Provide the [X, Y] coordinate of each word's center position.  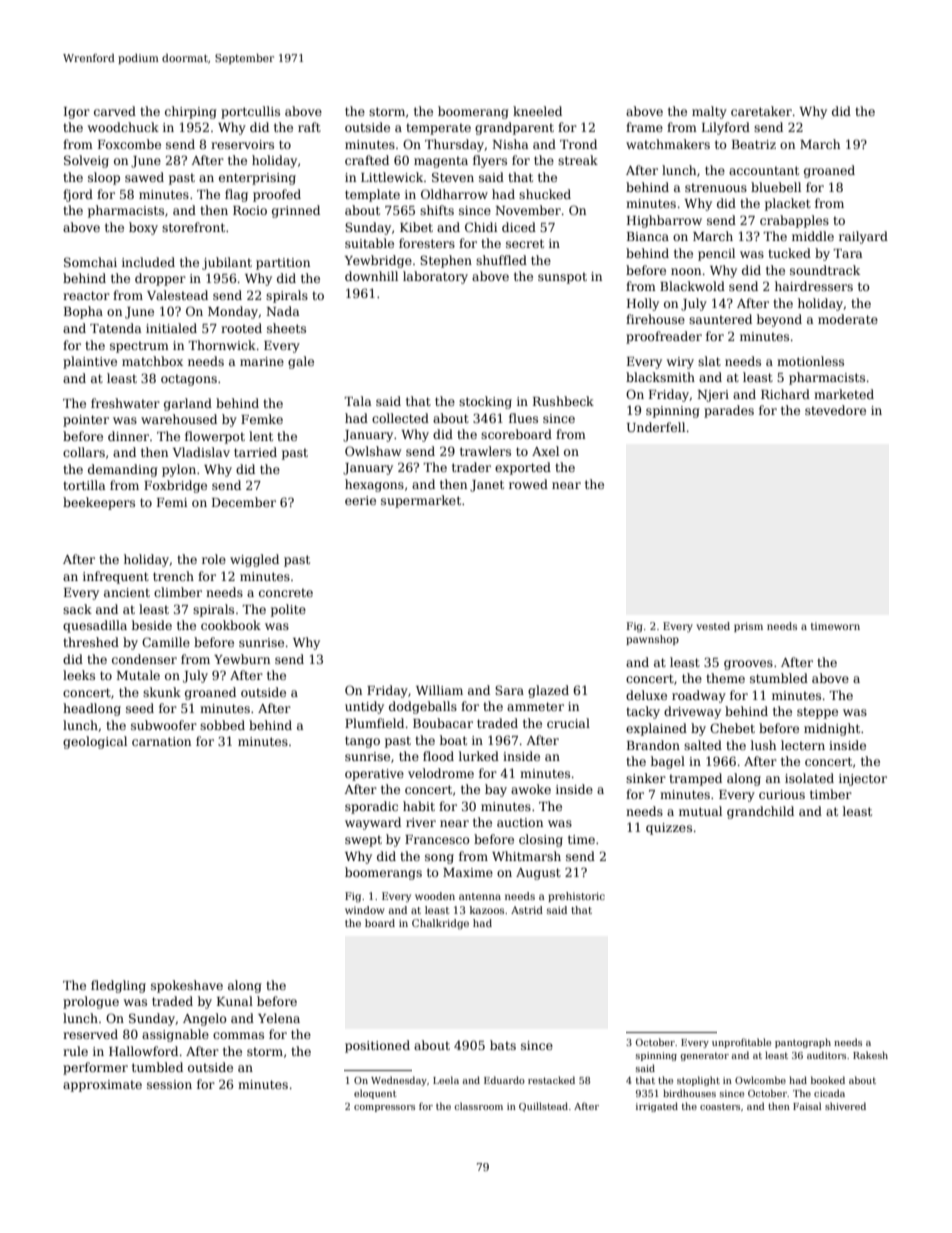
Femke [262, 419]
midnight [832, 729]
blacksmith [660, 377]
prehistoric [576, 897]
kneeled [537, 111]
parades [729, 411]
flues [523, 418]
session [169, 1084]
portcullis [250, 112]
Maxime [468, 872]
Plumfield [374, 723]
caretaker [761, 111]
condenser [144, 659]
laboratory [435, 277]
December [244, 502]
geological [95, 742]
